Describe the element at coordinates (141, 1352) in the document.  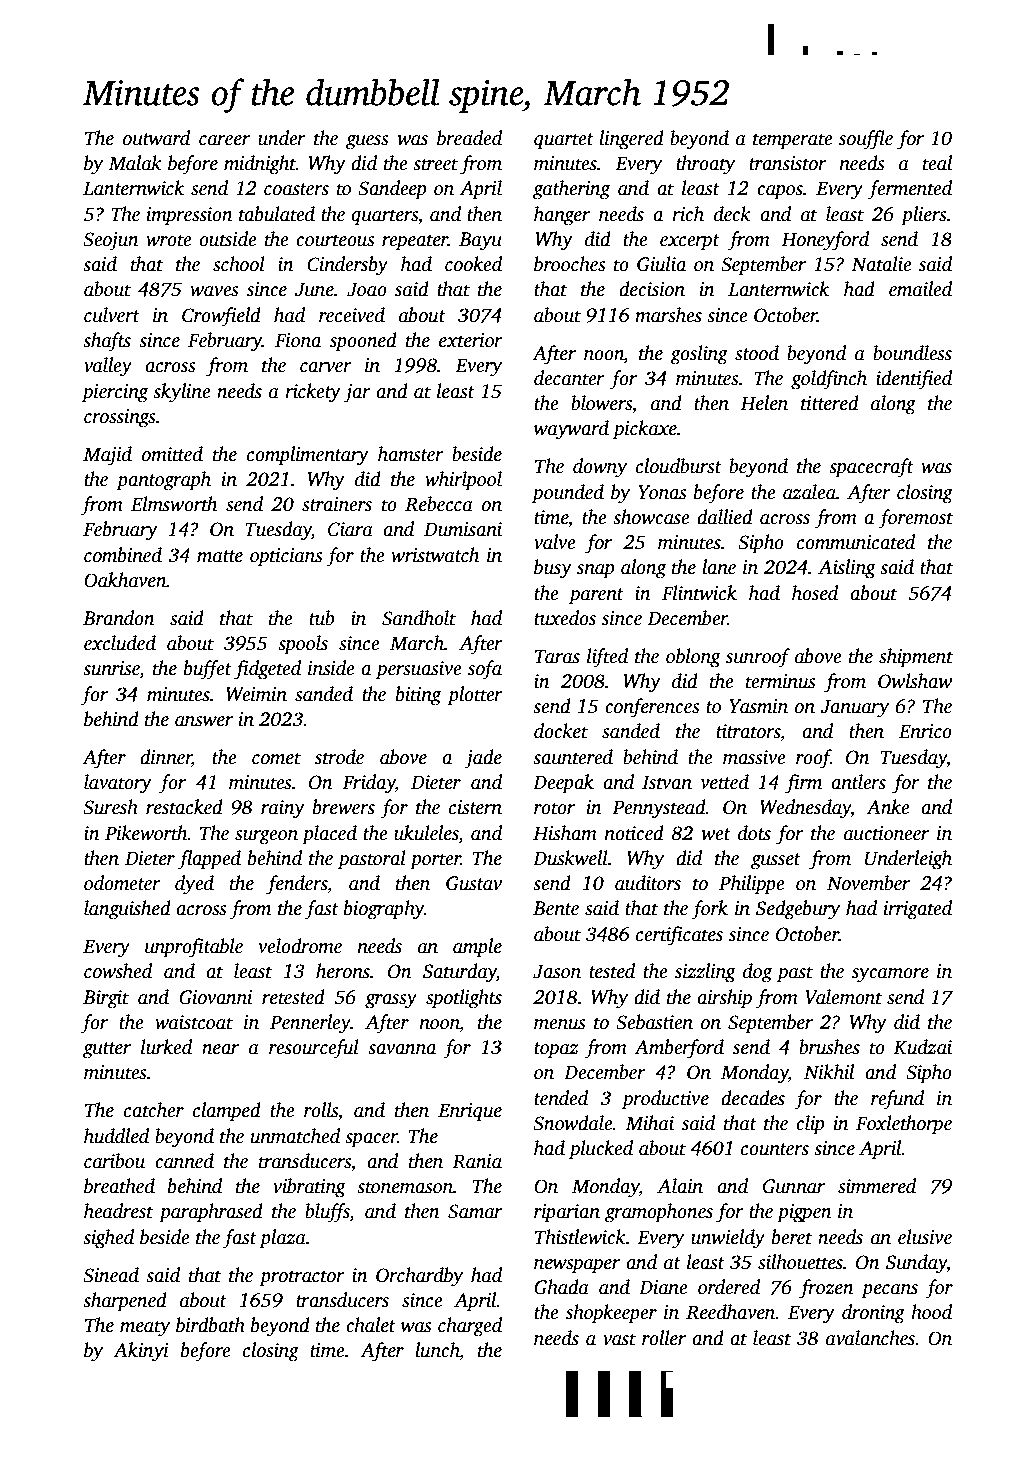
I see `Akinyi` at that location.
